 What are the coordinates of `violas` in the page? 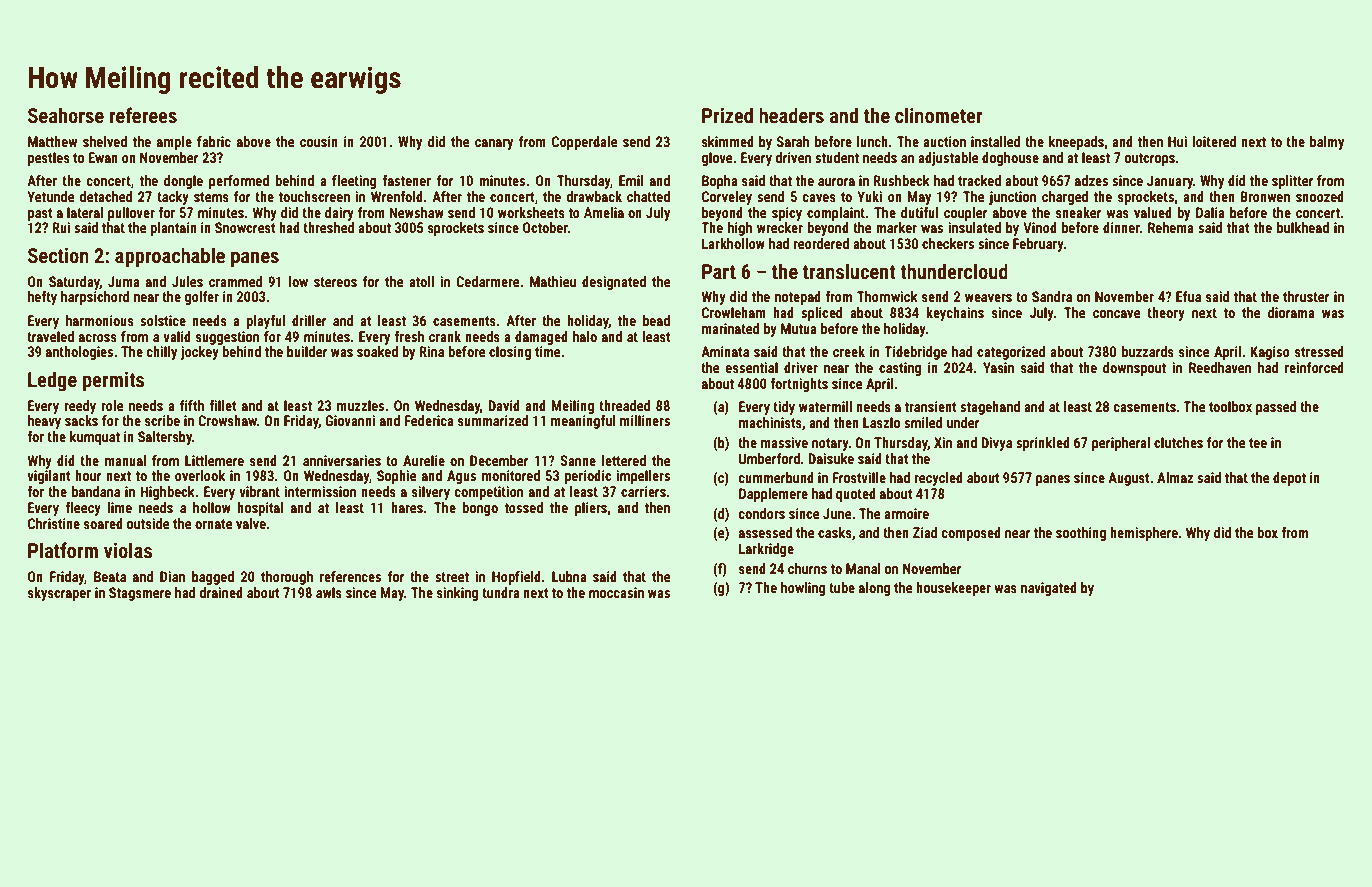 It's located at (128, 550).
